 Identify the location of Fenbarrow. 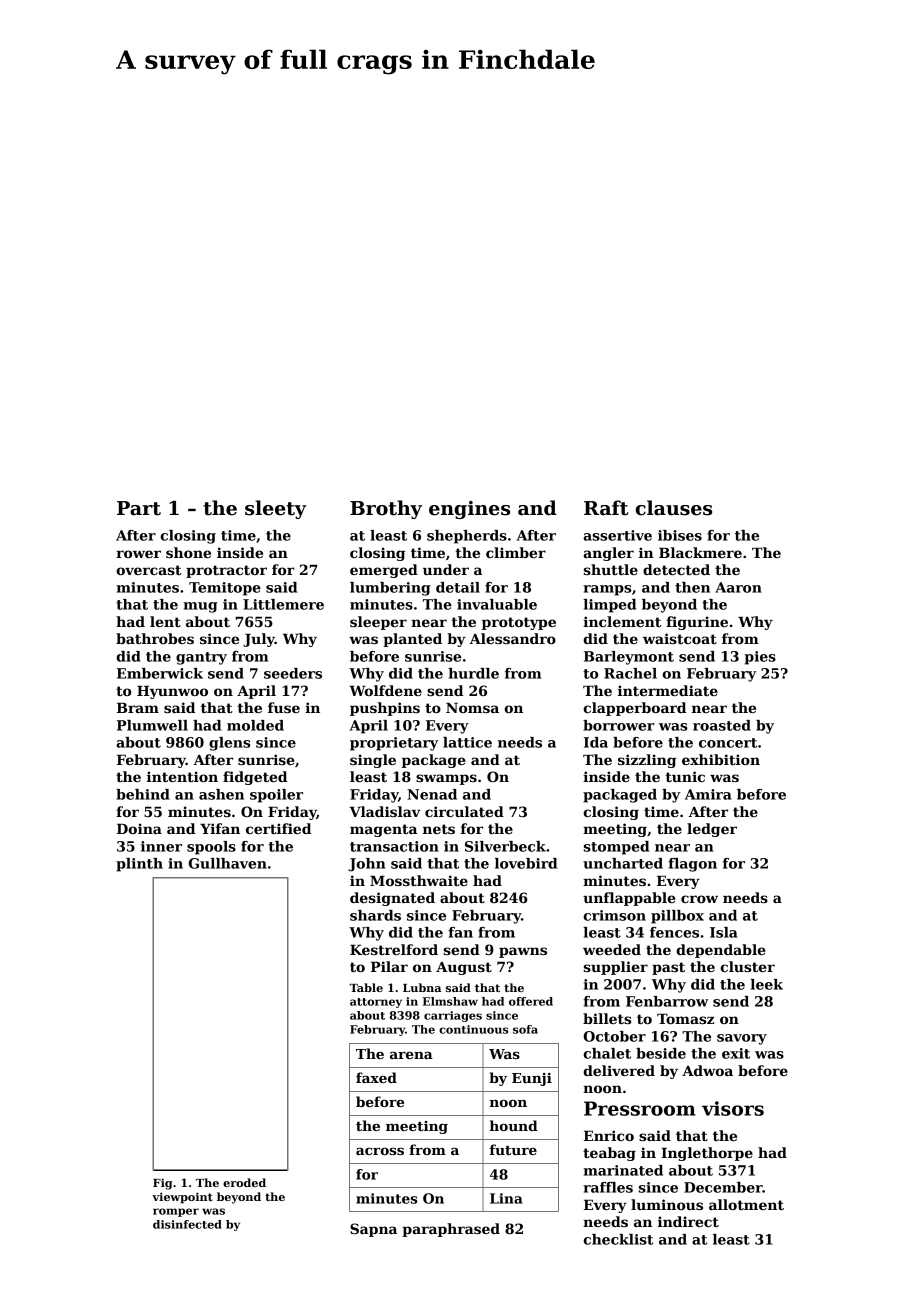
(667, 1001).
